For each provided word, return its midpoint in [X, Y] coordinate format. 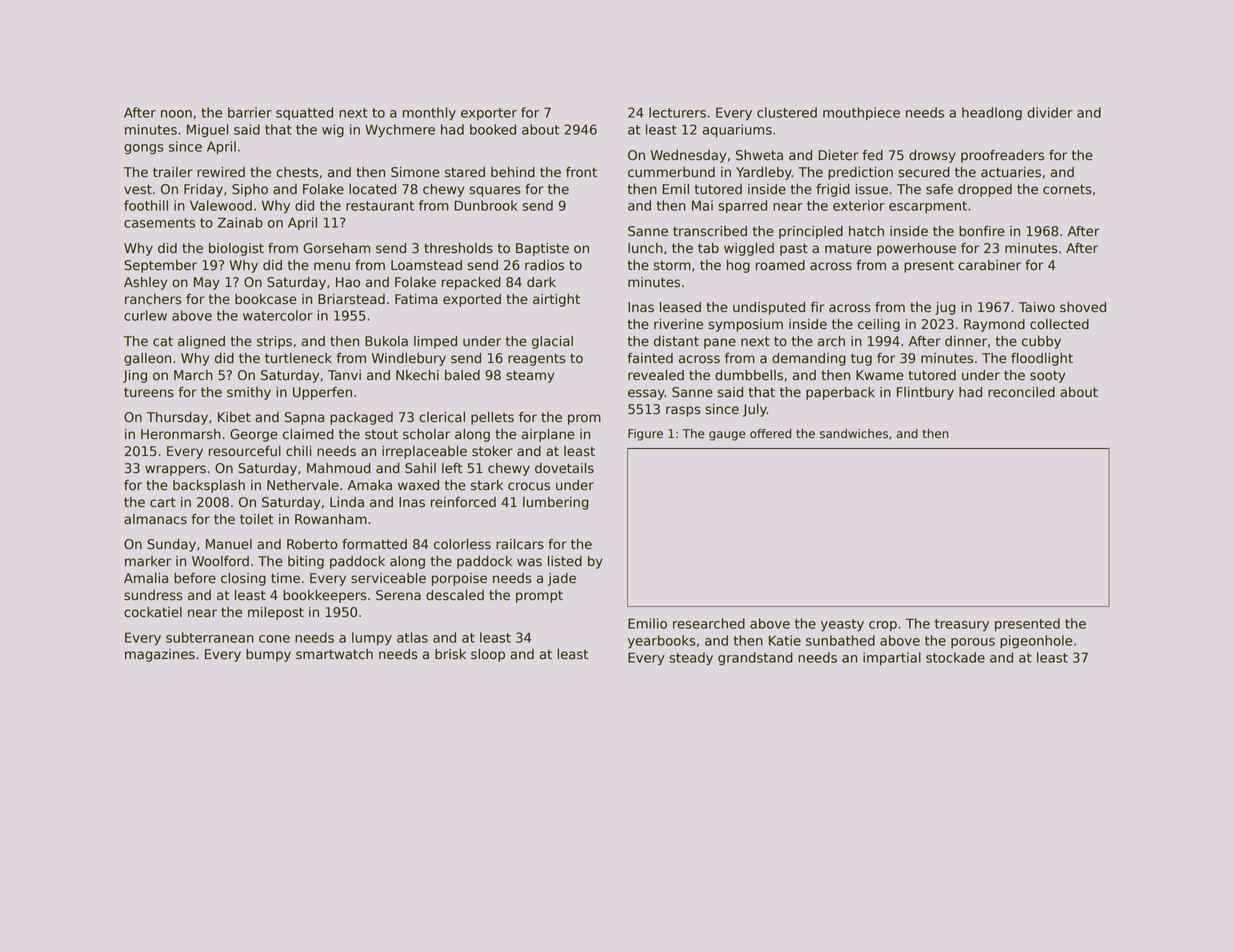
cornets [1067, 189]
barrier [250, 112]
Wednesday [688, 156]
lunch [645, 248]
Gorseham [336, 248]
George [254, 435]
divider [1050, 112]
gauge [727, 436]
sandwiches [854, 434]
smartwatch [334, 654]
